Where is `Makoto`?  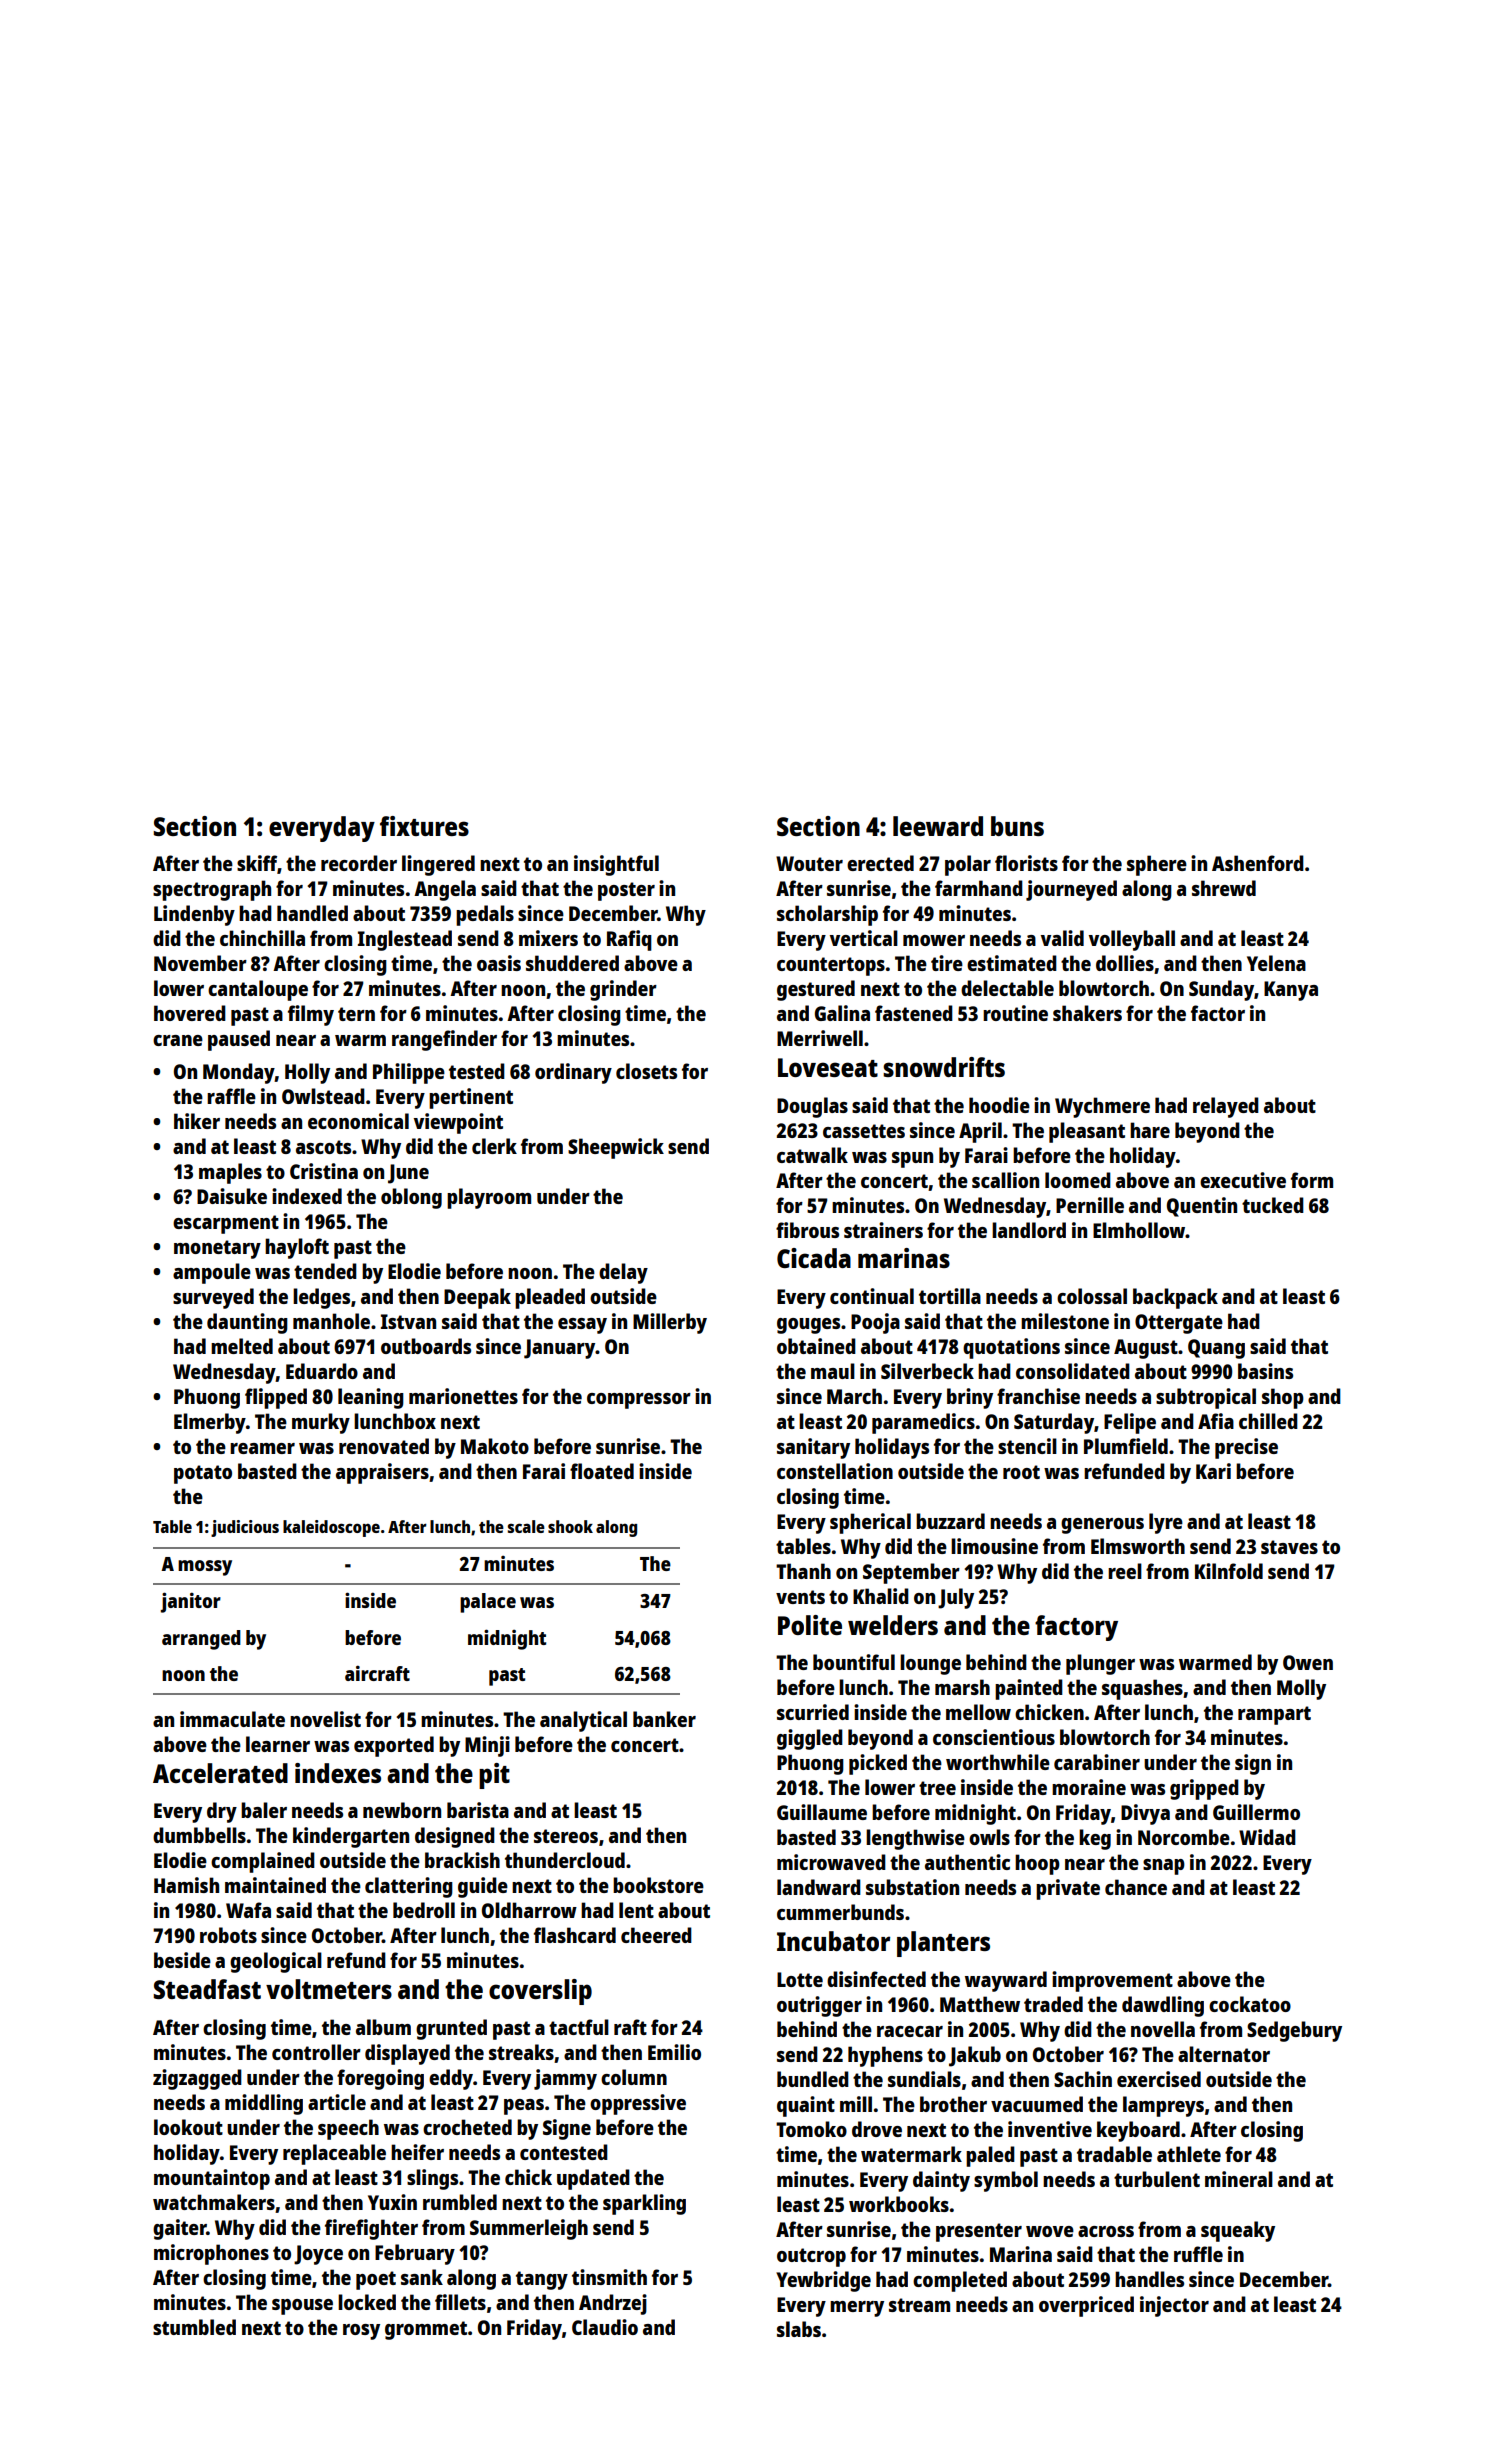 Makoto is located at coordinates (495, 1446).
